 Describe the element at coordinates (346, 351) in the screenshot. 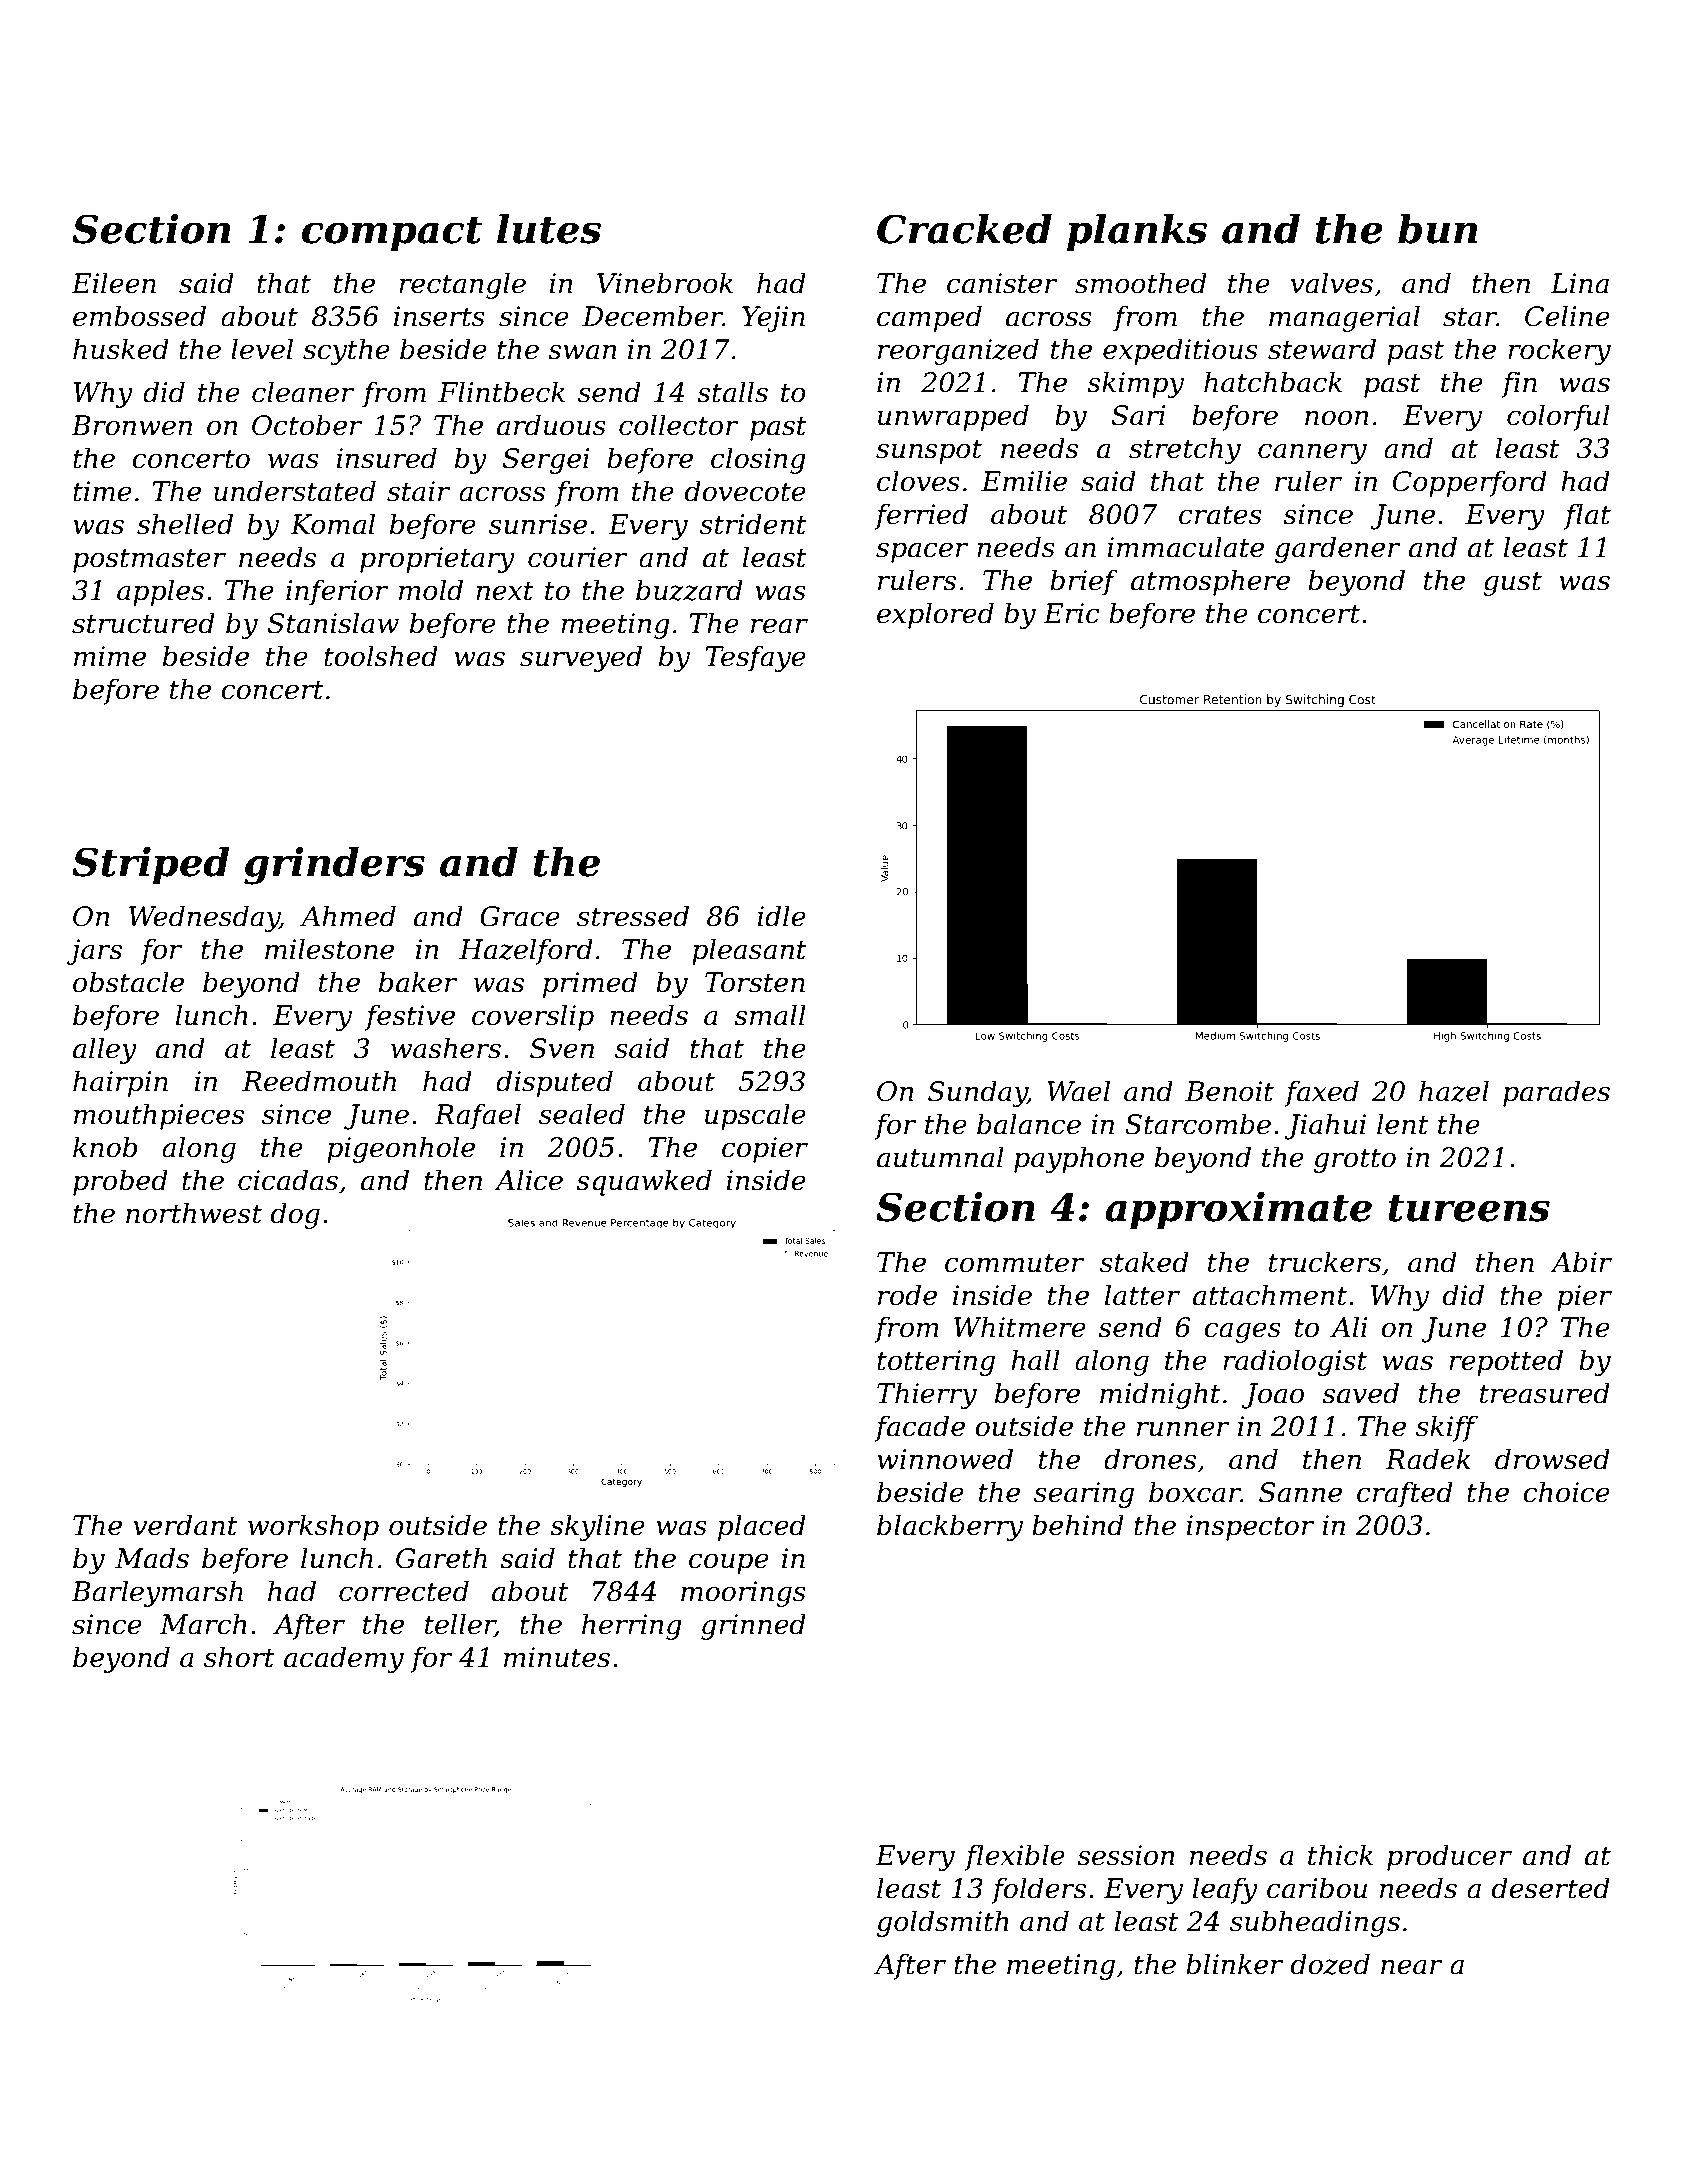

I see `scythe` at that location.
